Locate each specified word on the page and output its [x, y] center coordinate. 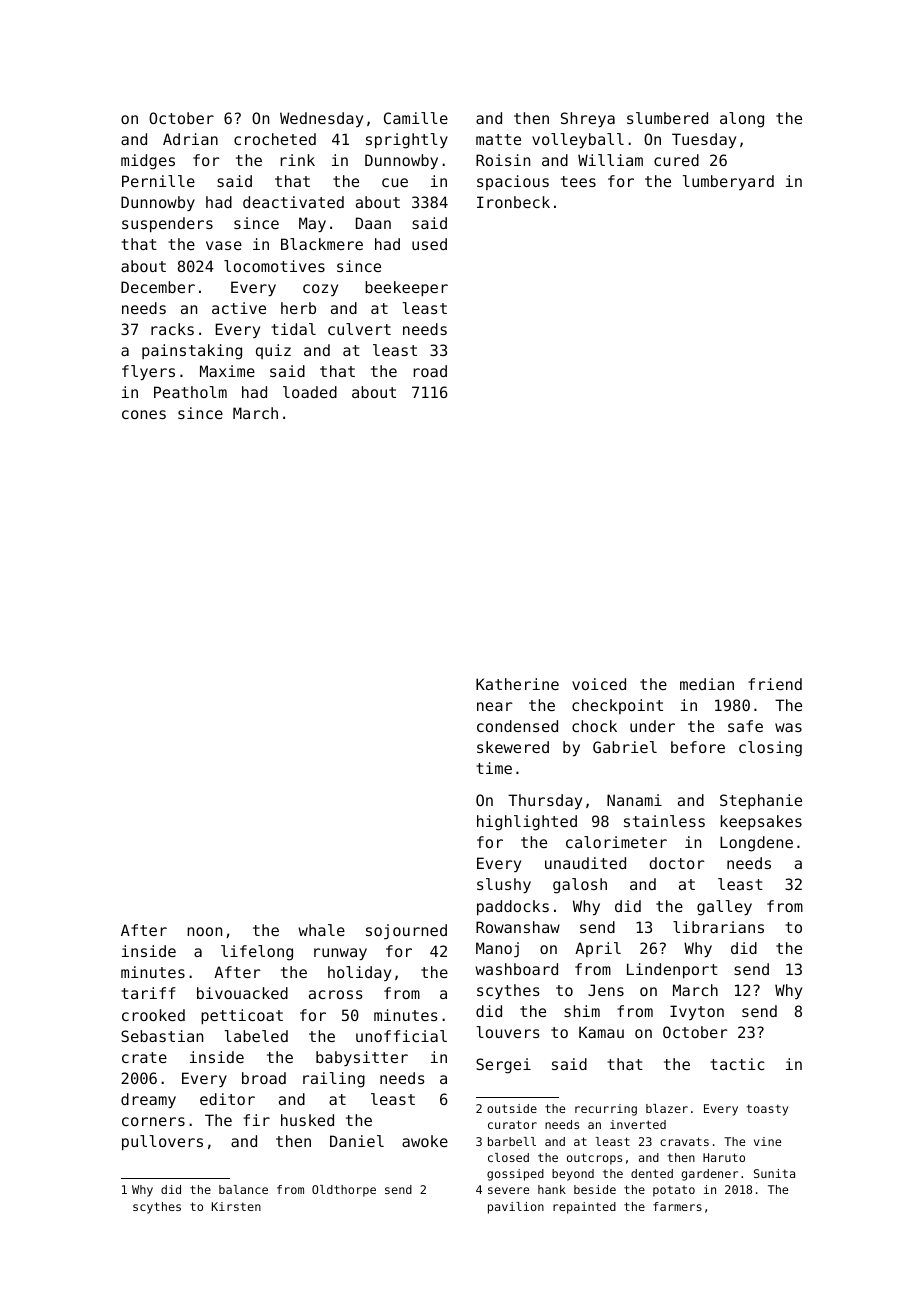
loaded [310, 392]
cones [144, 414]
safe [745, 726]
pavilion [516, 1208]
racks [172, 329]
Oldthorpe [344, 1191]
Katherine [517, 684]
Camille [416, 118]
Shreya [588, 119]
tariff [148, 993]
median [707, 684]
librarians [718, 927]
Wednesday [321, 119]
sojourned [406, 931]
